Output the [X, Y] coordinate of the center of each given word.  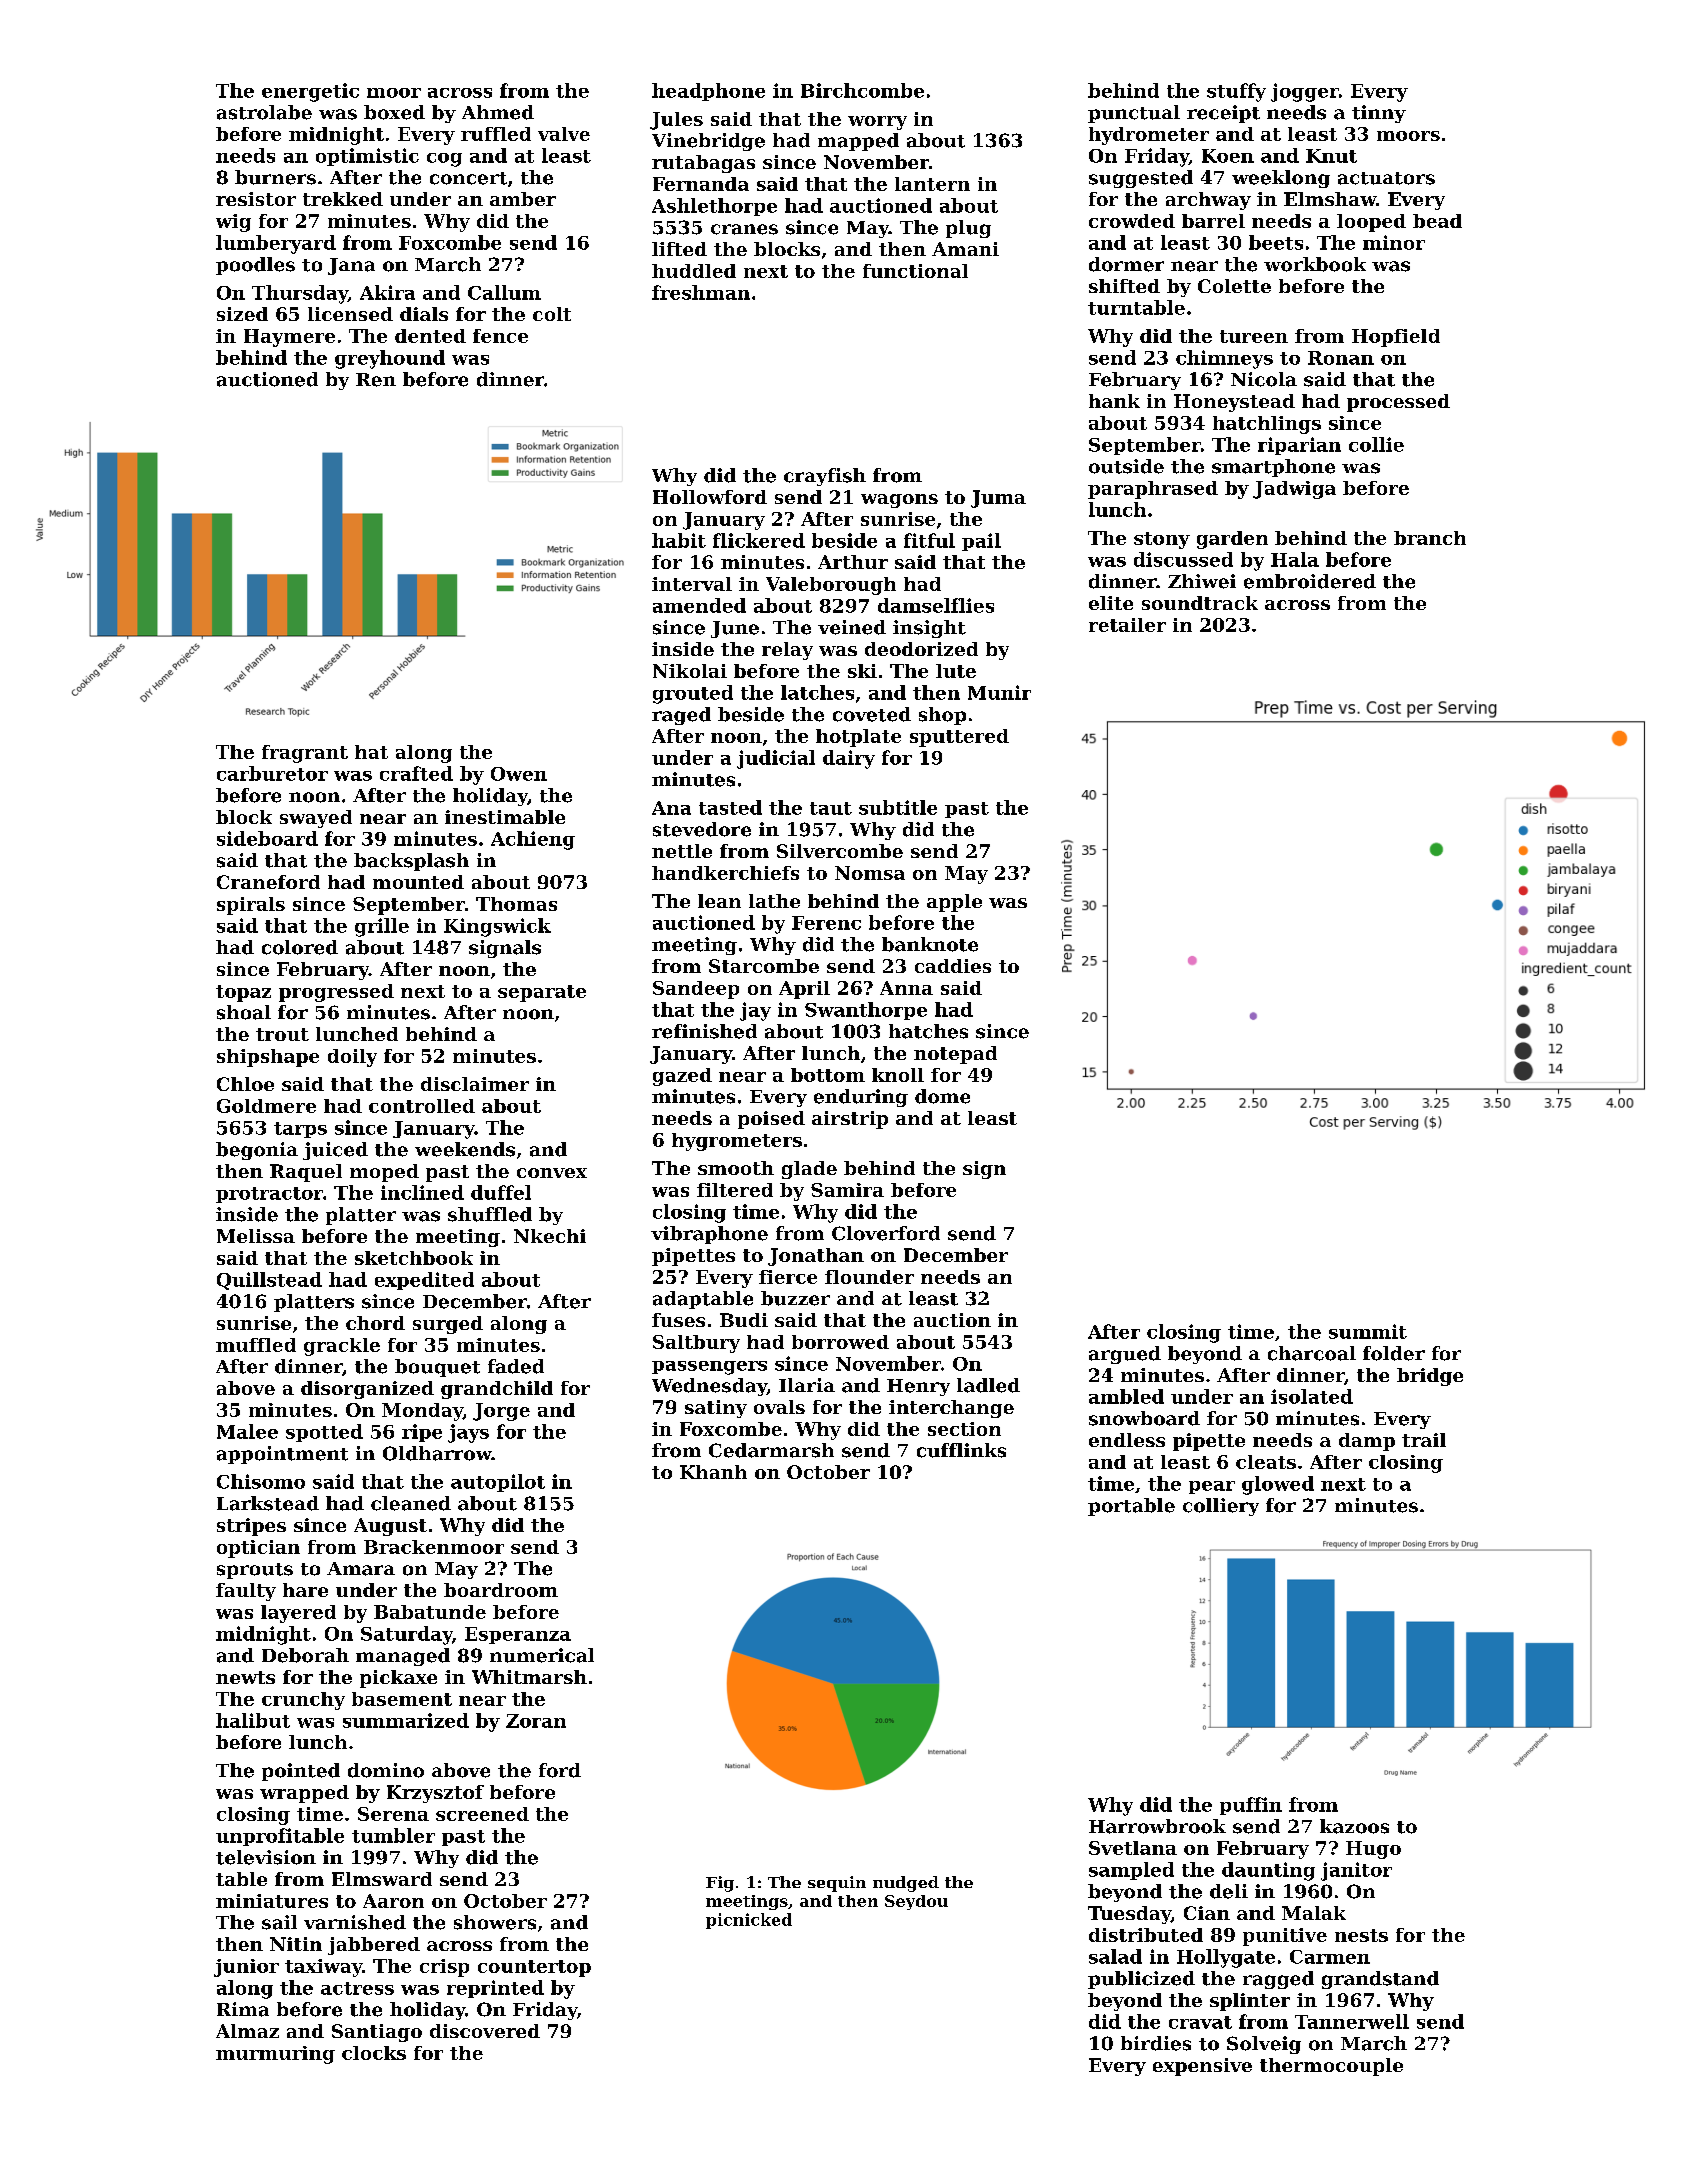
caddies [953, 966]
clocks [374, 2053]
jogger [1305, 92]
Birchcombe [862, 90]
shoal [244, 1012]
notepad [955, 1055]
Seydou [916, 1902]
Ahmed [498, 112]
